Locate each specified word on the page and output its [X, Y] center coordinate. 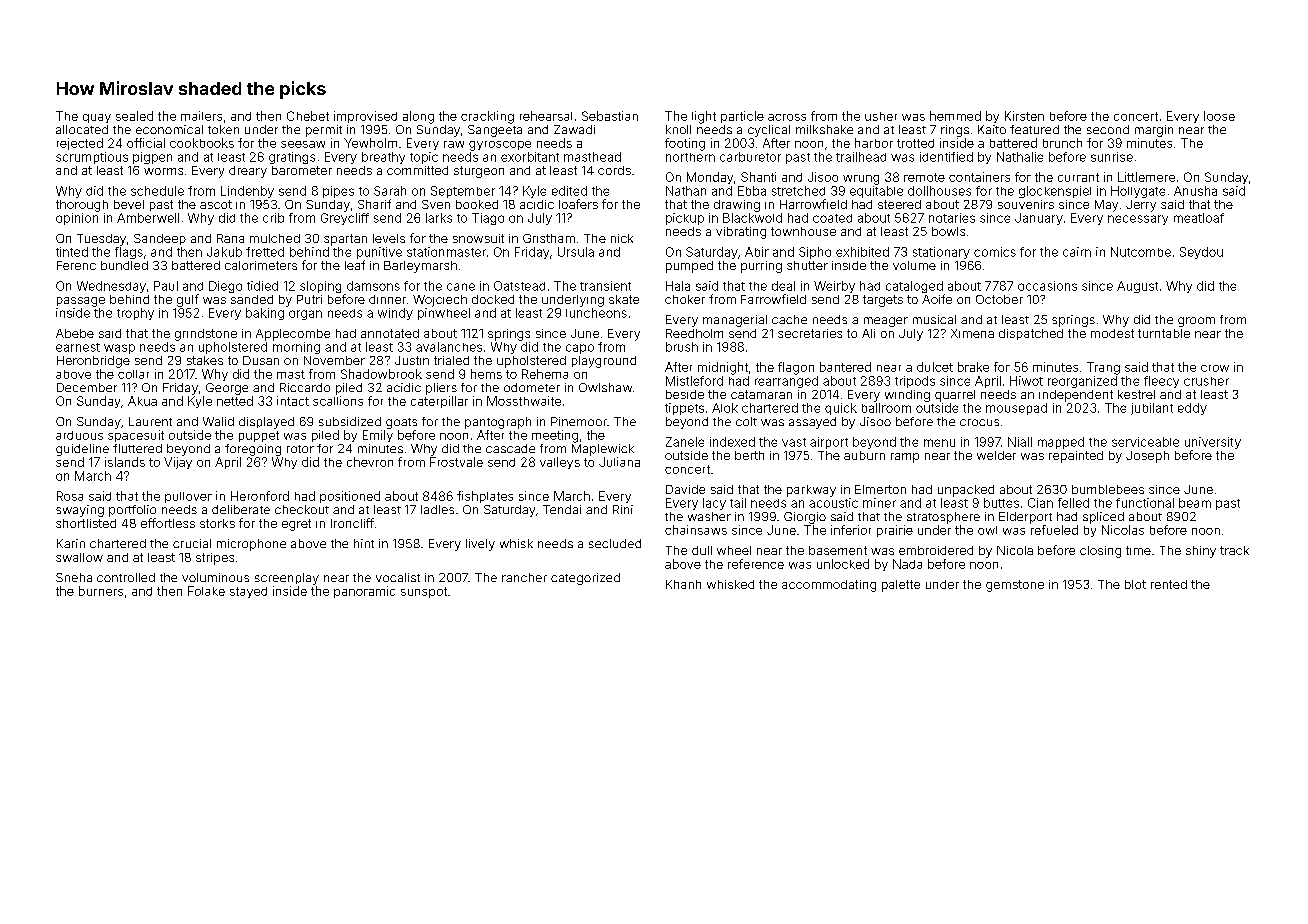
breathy [383, 158]
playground [604, 362]
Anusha [1195, 191]
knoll [678, 129]
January [1039, 219]
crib [273, 218]
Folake [206, 591]
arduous [79, 435]
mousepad [1016, 409]
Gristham [549, 238]
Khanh [683, 584]
